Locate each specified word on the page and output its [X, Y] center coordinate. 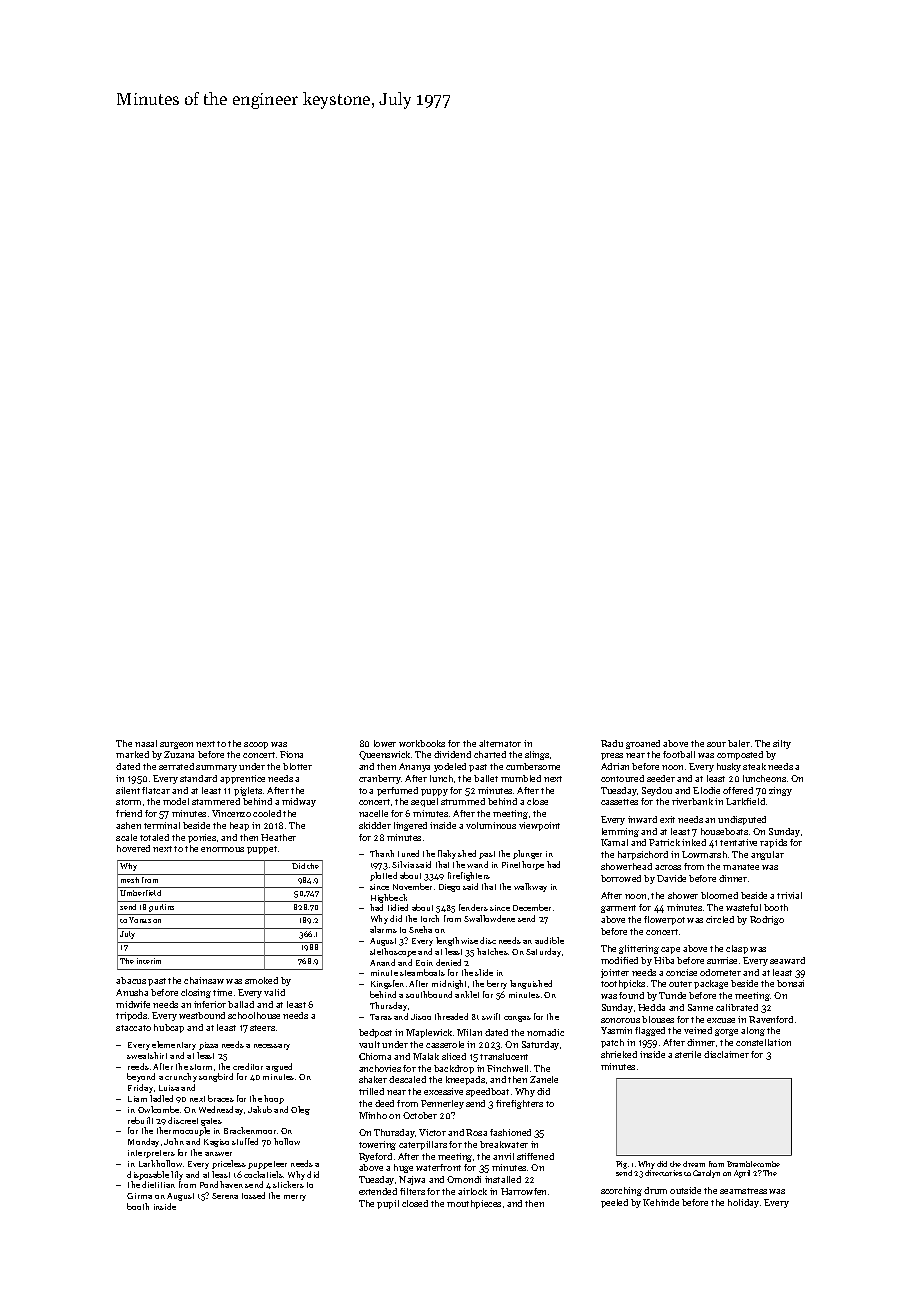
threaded [451, 1016]
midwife [133, 1004]
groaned [643, 744]
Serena [225, 1196]
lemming [620, 832]
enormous [222, 849]
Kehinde [661, 1202]
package [711, 984]
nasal [146, 743]
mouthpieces [474, 1204]
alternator [500, 743]
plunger [527, 854]
